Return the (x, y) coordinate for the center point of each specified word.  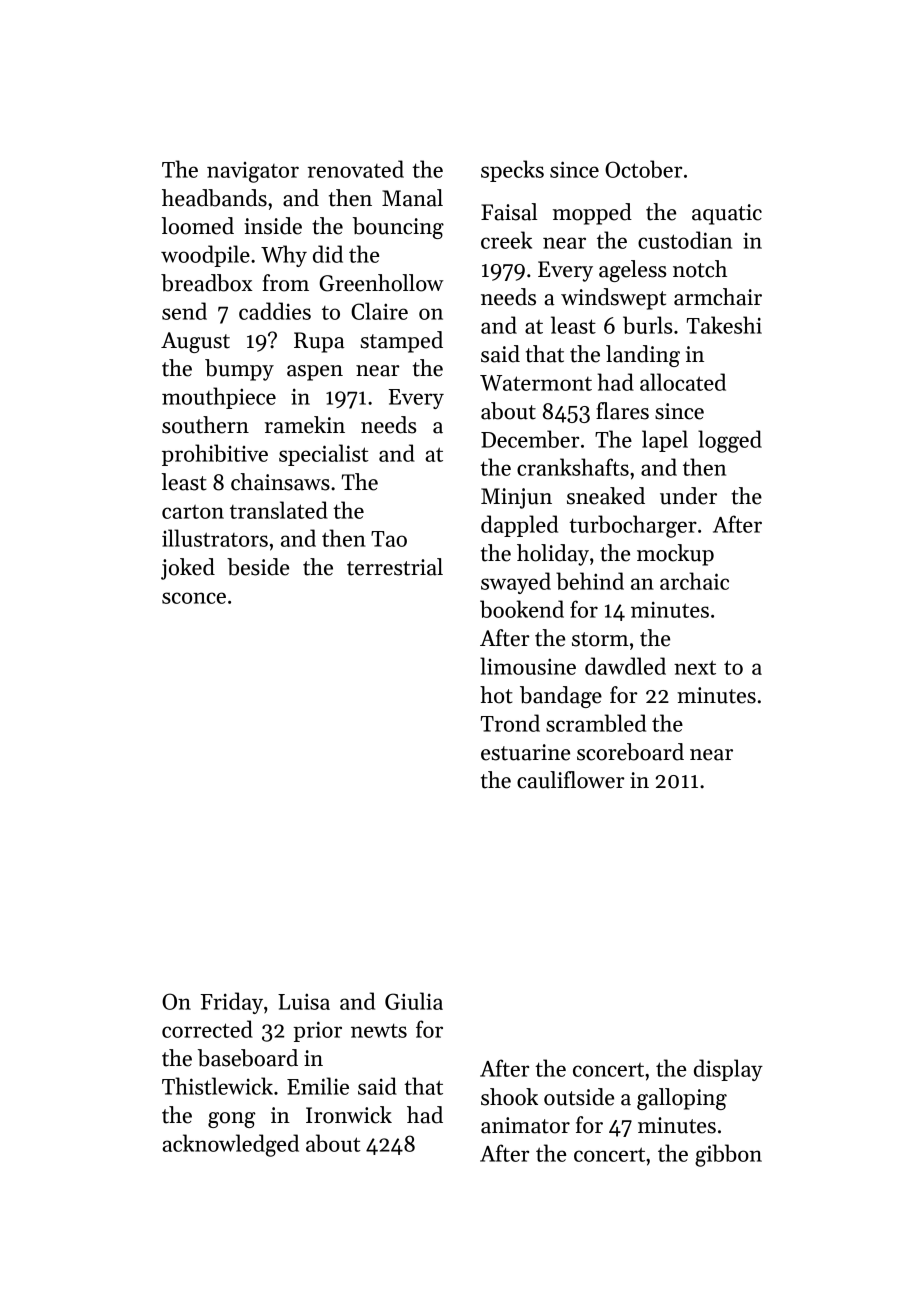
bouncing (398, 228)
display (728, 1070)
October (643, 169)
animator (525, 1125)
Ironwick (349, 1115)
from (286, 283)
